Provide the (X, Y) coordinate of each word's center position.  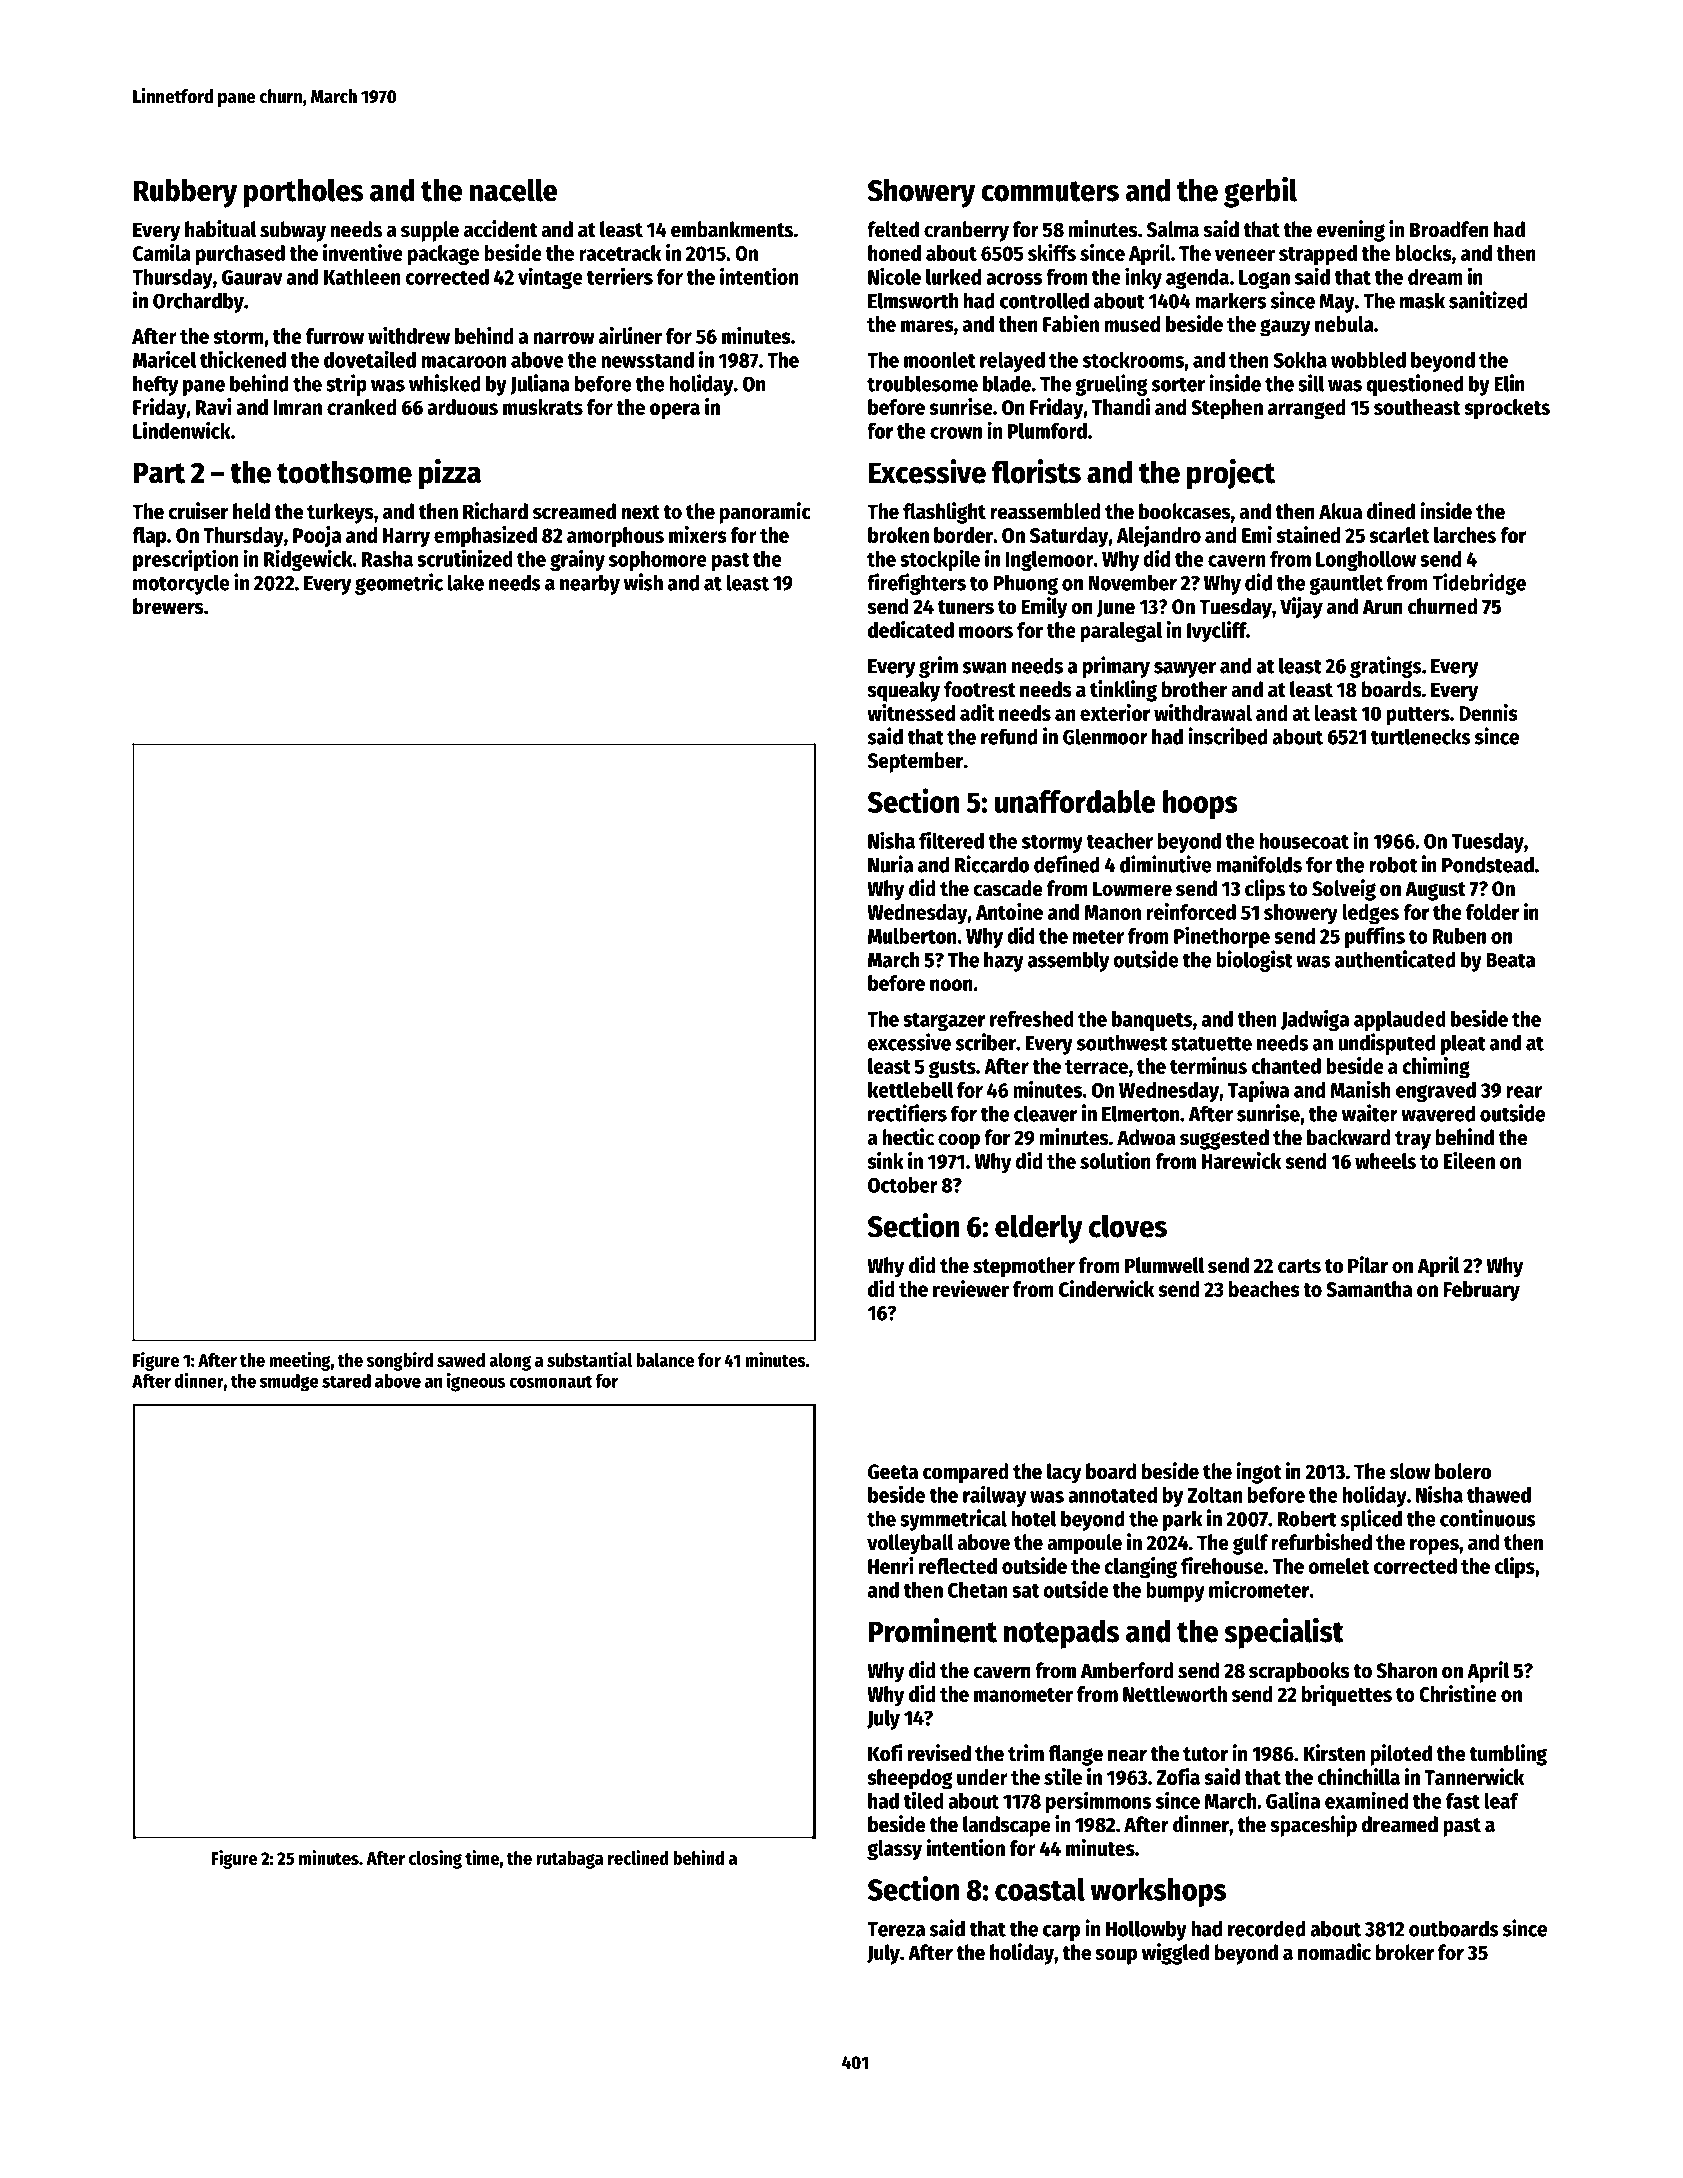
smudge (289, 1383)
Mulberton (912, 936)
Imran (297, 407)
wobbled (1368, 360)
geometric (399, 584)
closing (435, 1859)
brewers (168, 606)
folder (1492, 912)
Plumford (1047, 431)
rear (1524, 1092)
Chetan (978, 1590)
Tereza (896, 1929)
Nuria (890, 864)
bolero (1463, 1471)
